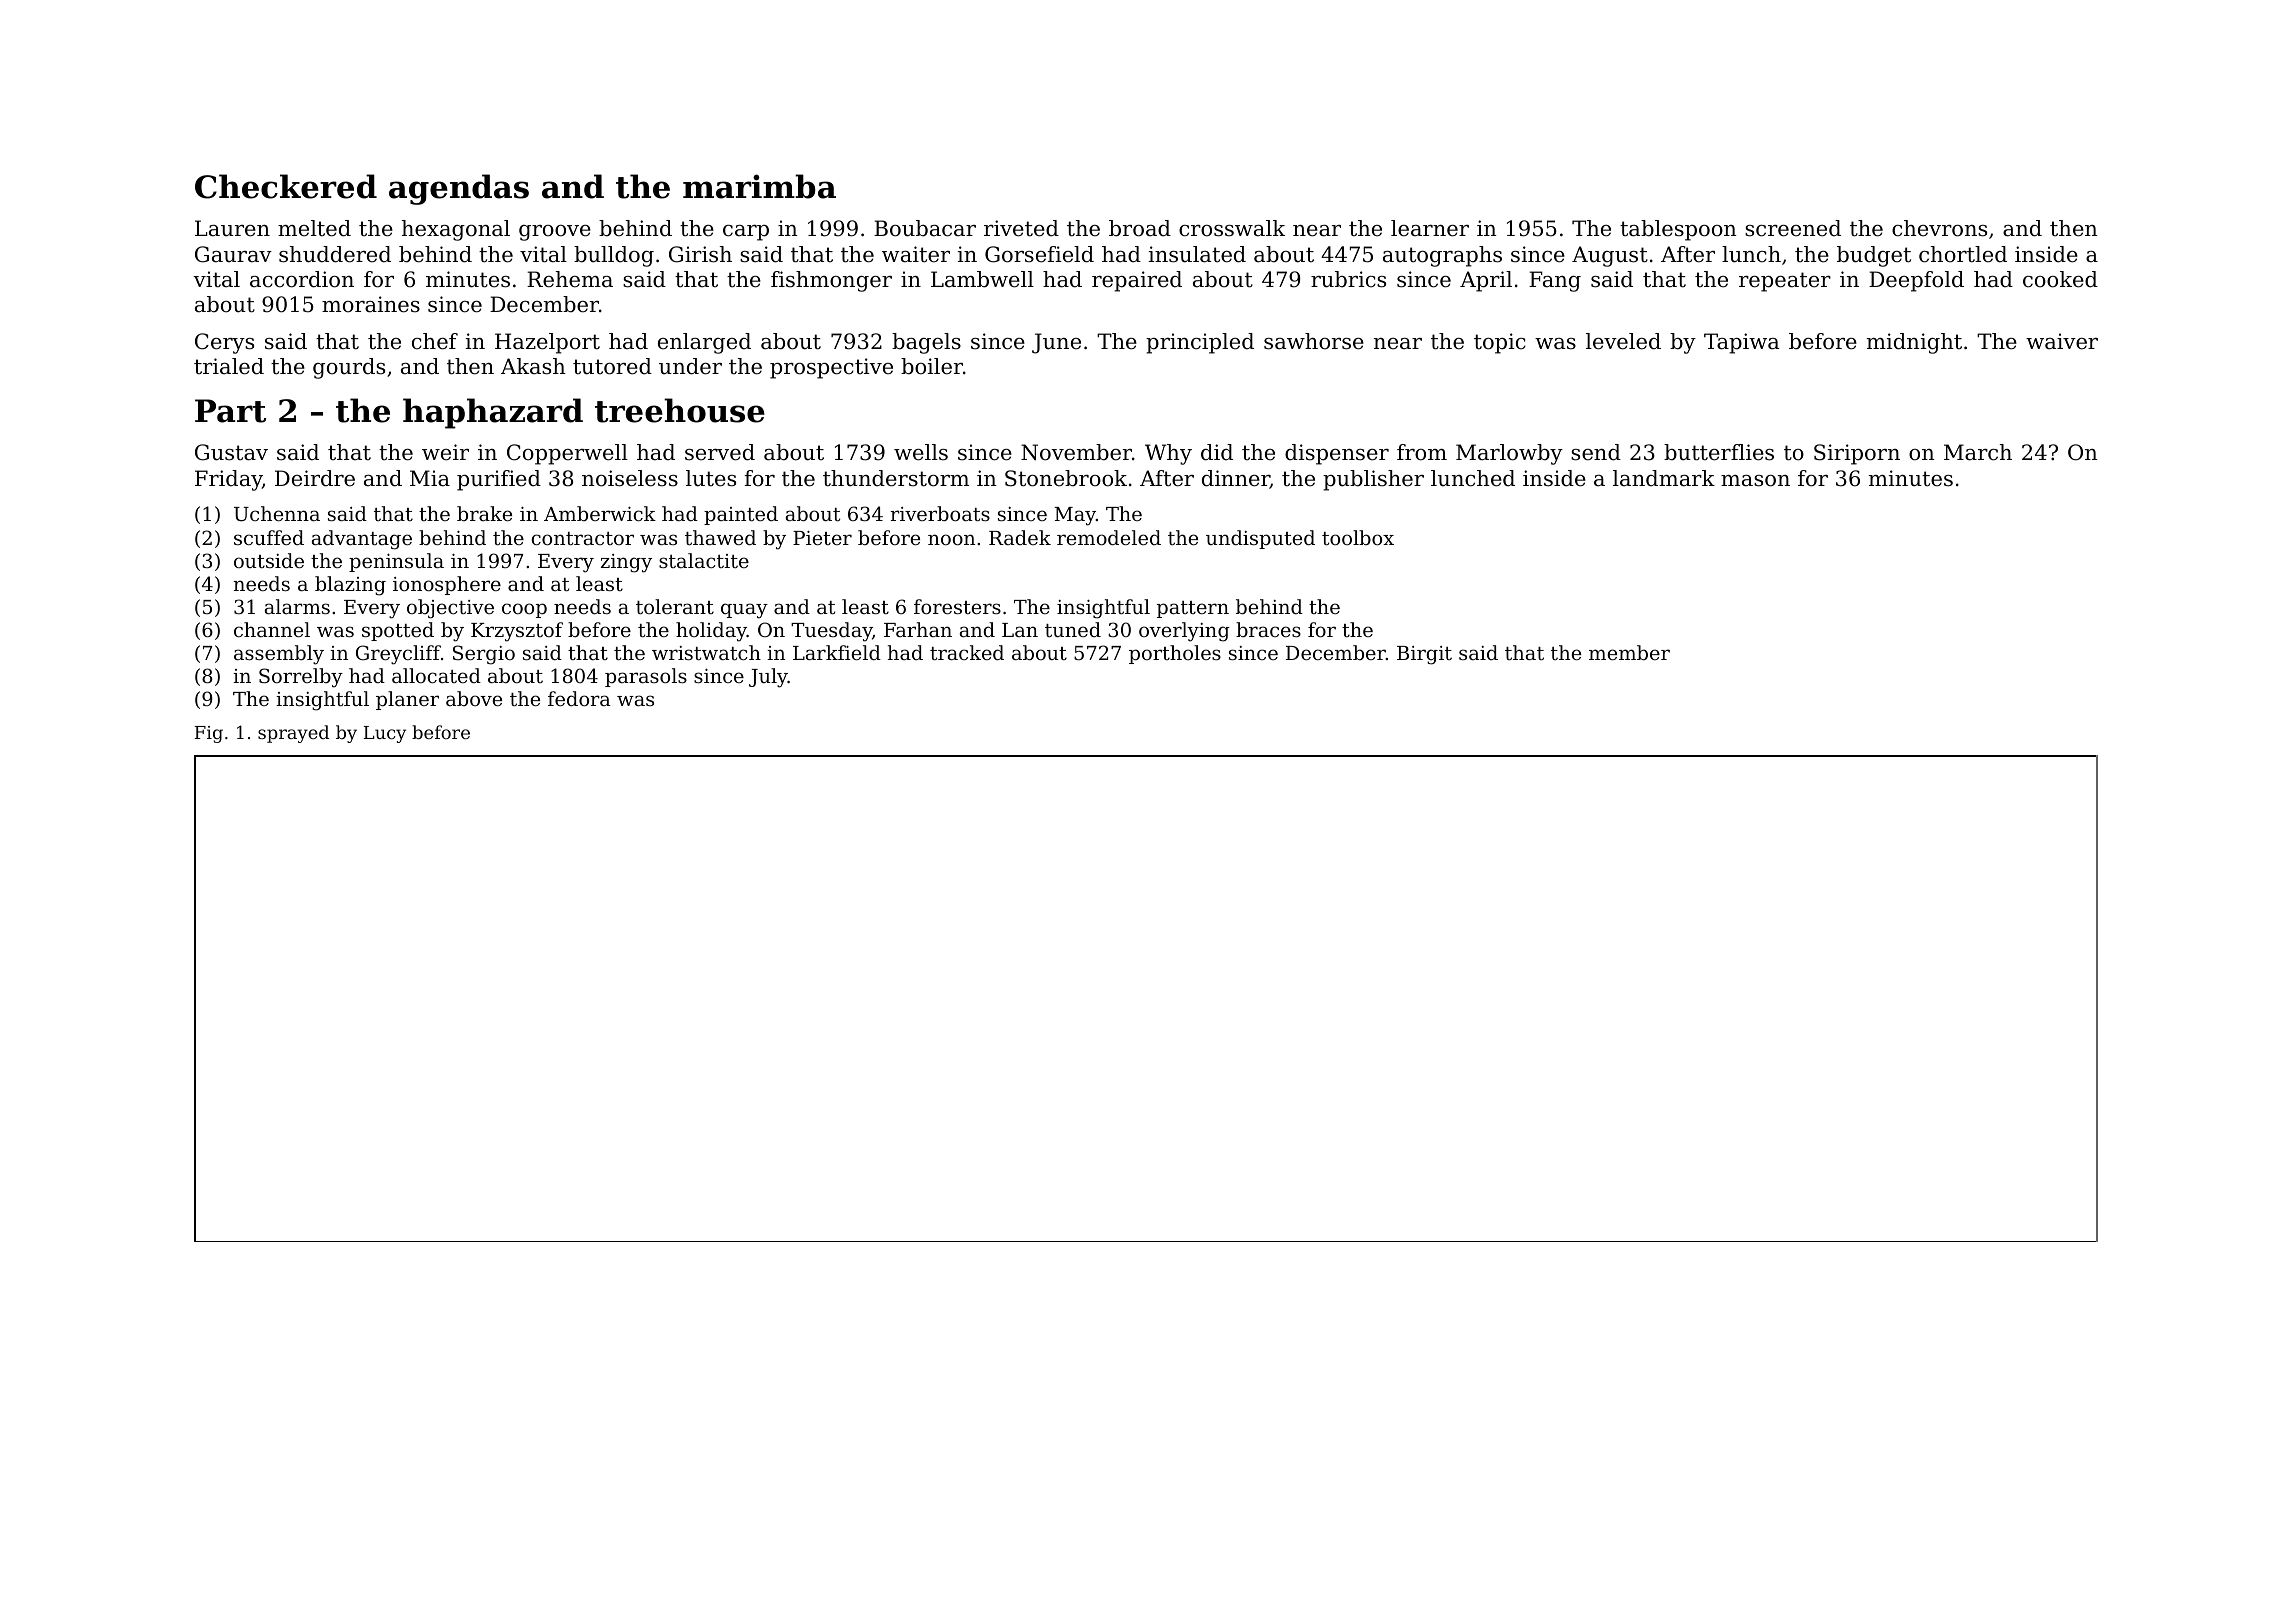 This screenshot has width=2292, height=1620. I want to click on accordion, so click(302, 279).
